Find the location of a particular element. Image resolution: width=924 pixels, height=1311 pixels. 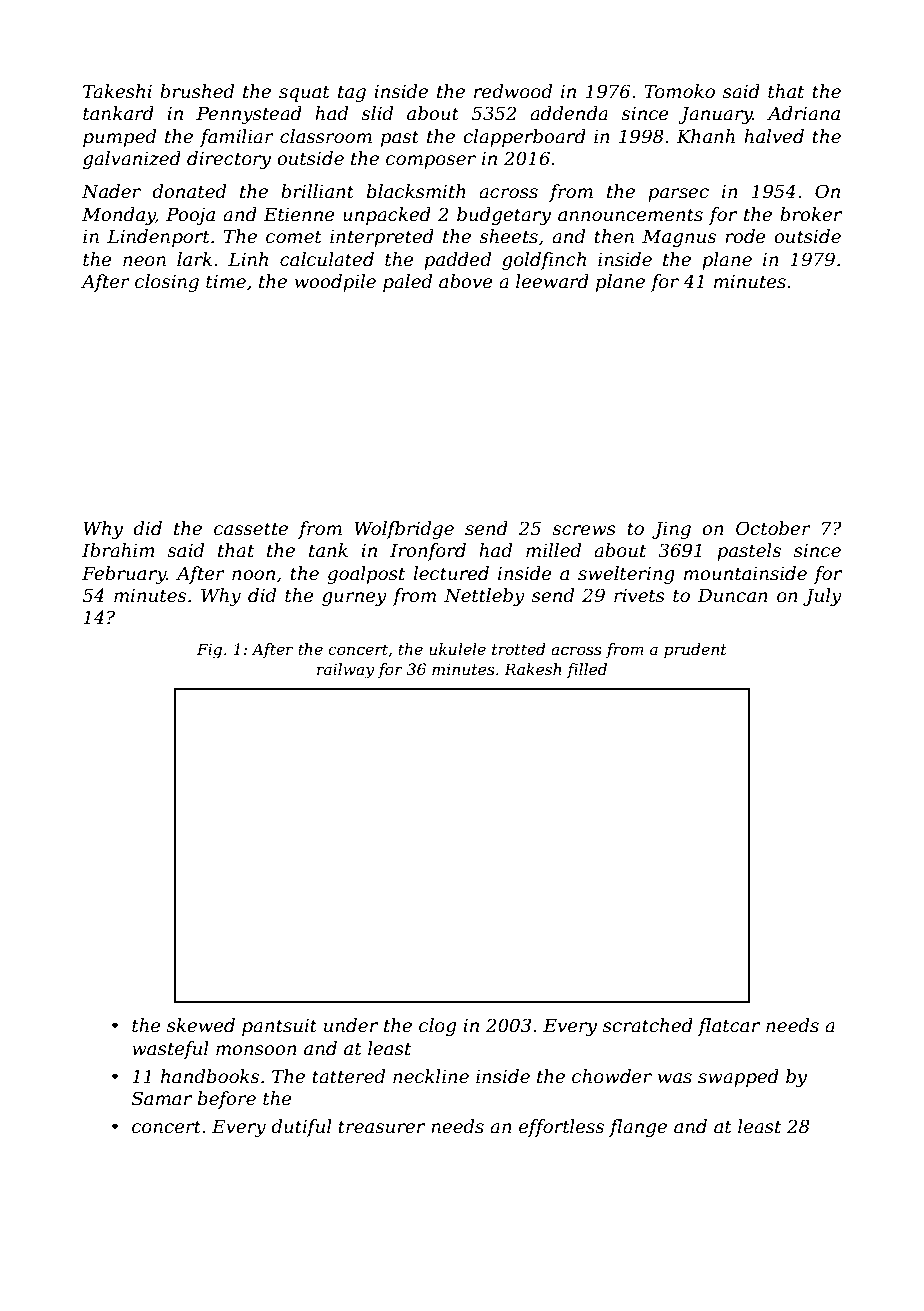

screws is located at coordinates (584, 530).
